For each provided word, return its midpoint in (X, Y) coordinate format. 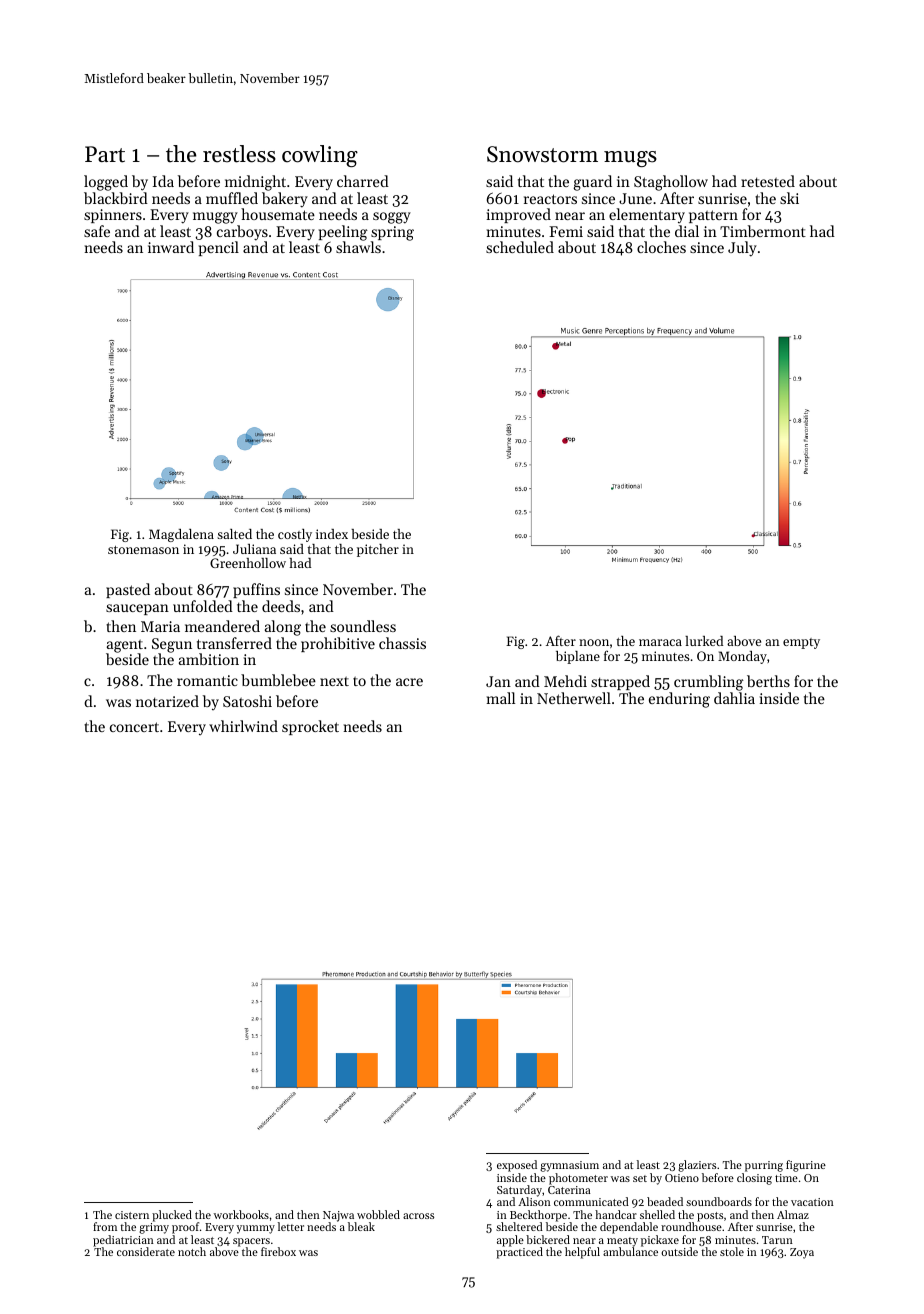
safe (97, 231)
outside (679, 1251)
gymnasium (569, 1166)
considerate (146, 1251)
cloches (661, 247)
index (332, 534)
